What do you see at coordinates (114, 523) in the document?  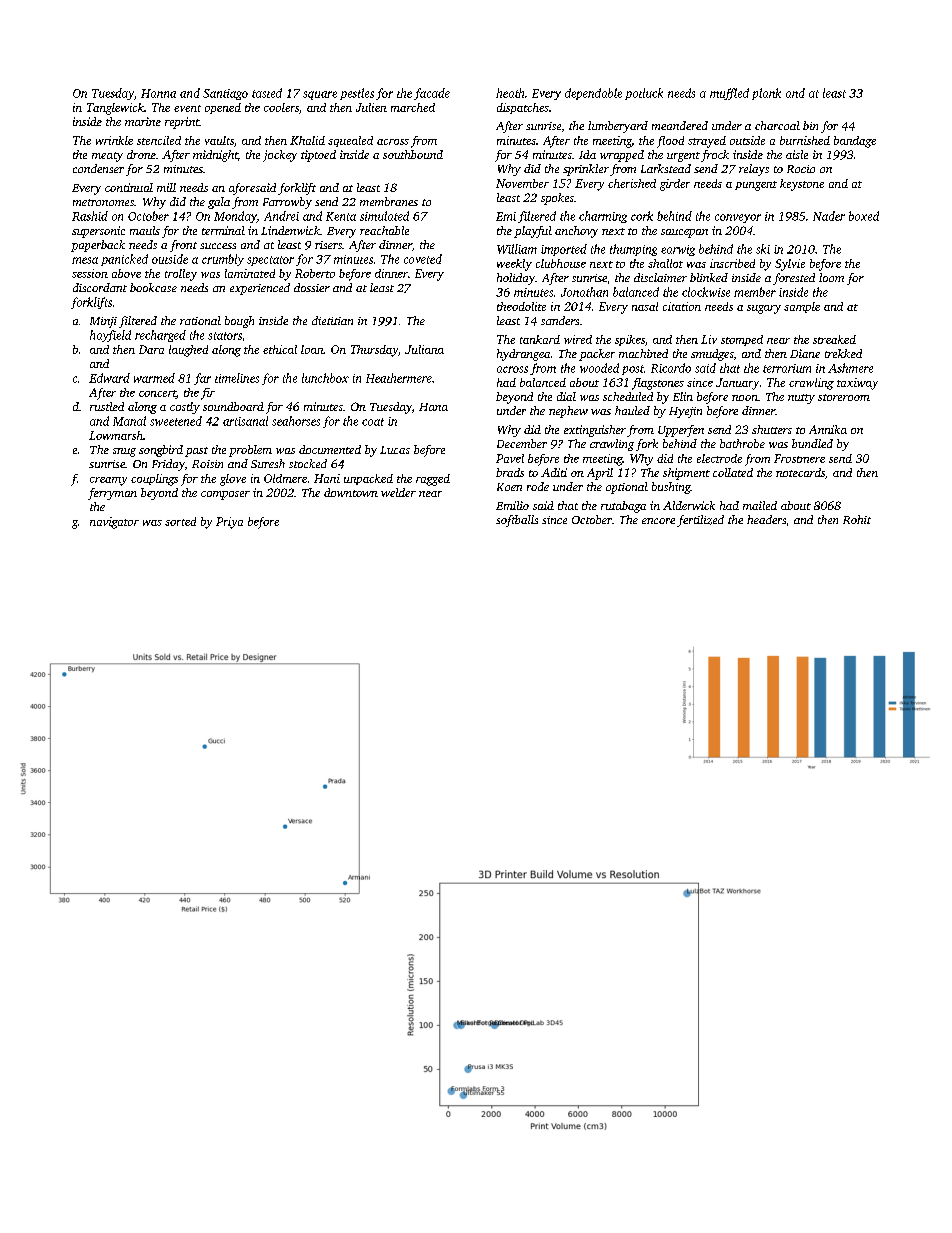 I see `navigator` at bounding box center [114, 523].
